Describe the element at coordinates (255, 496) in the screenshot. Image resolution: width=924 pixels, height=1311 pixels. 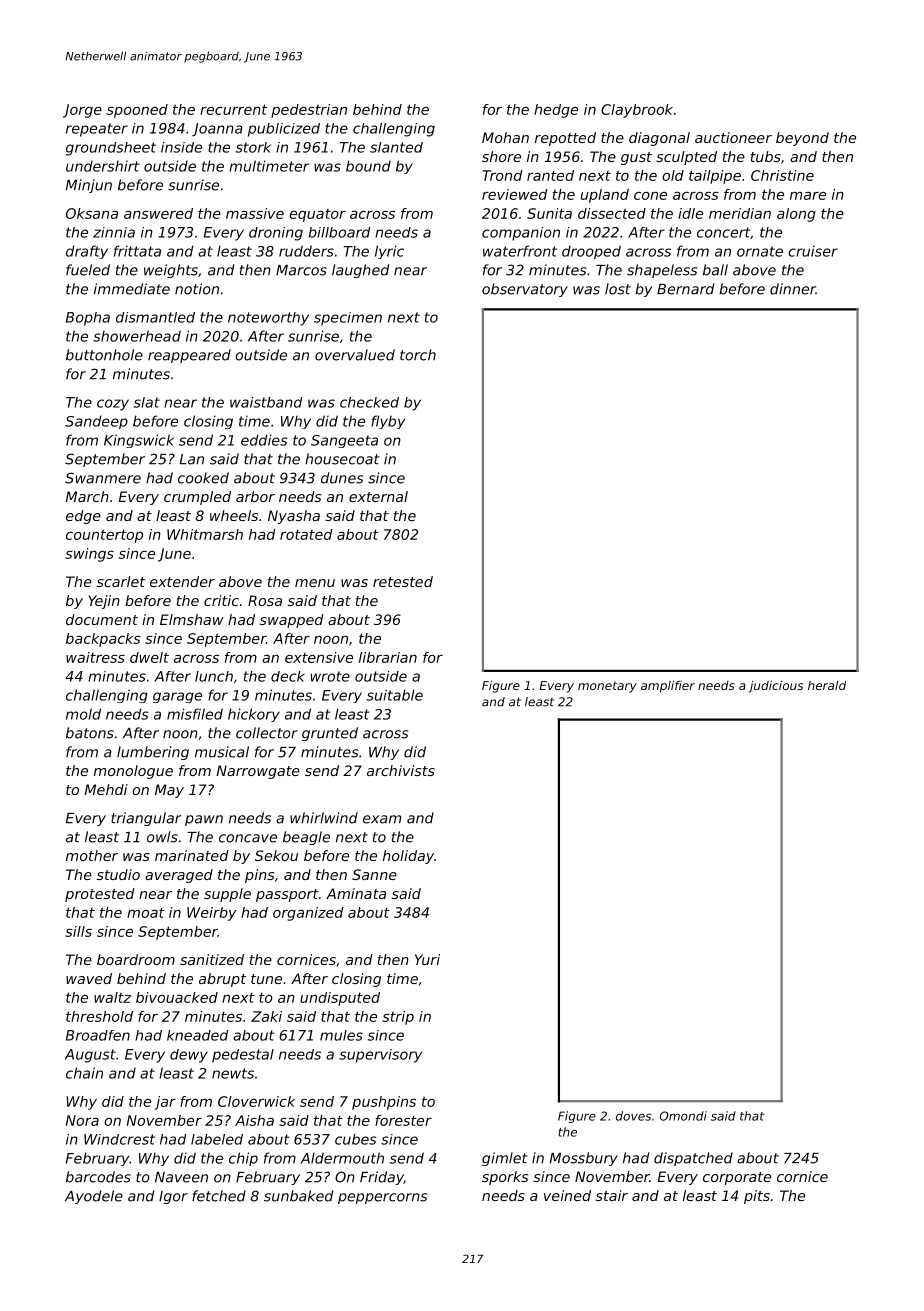
I see `arbor` at that location.
